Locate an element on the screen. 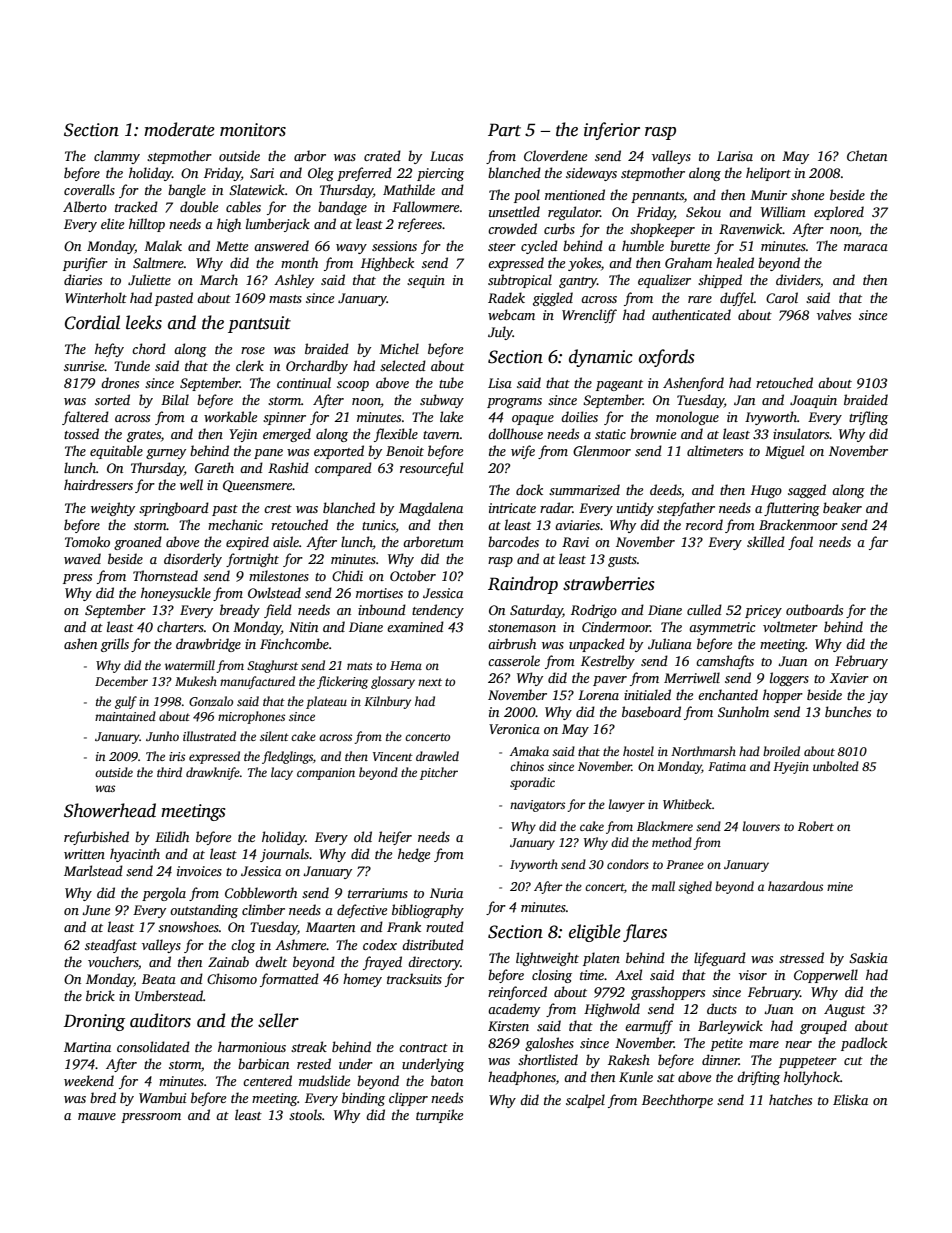  cables is located at coordinates (243, 206).
